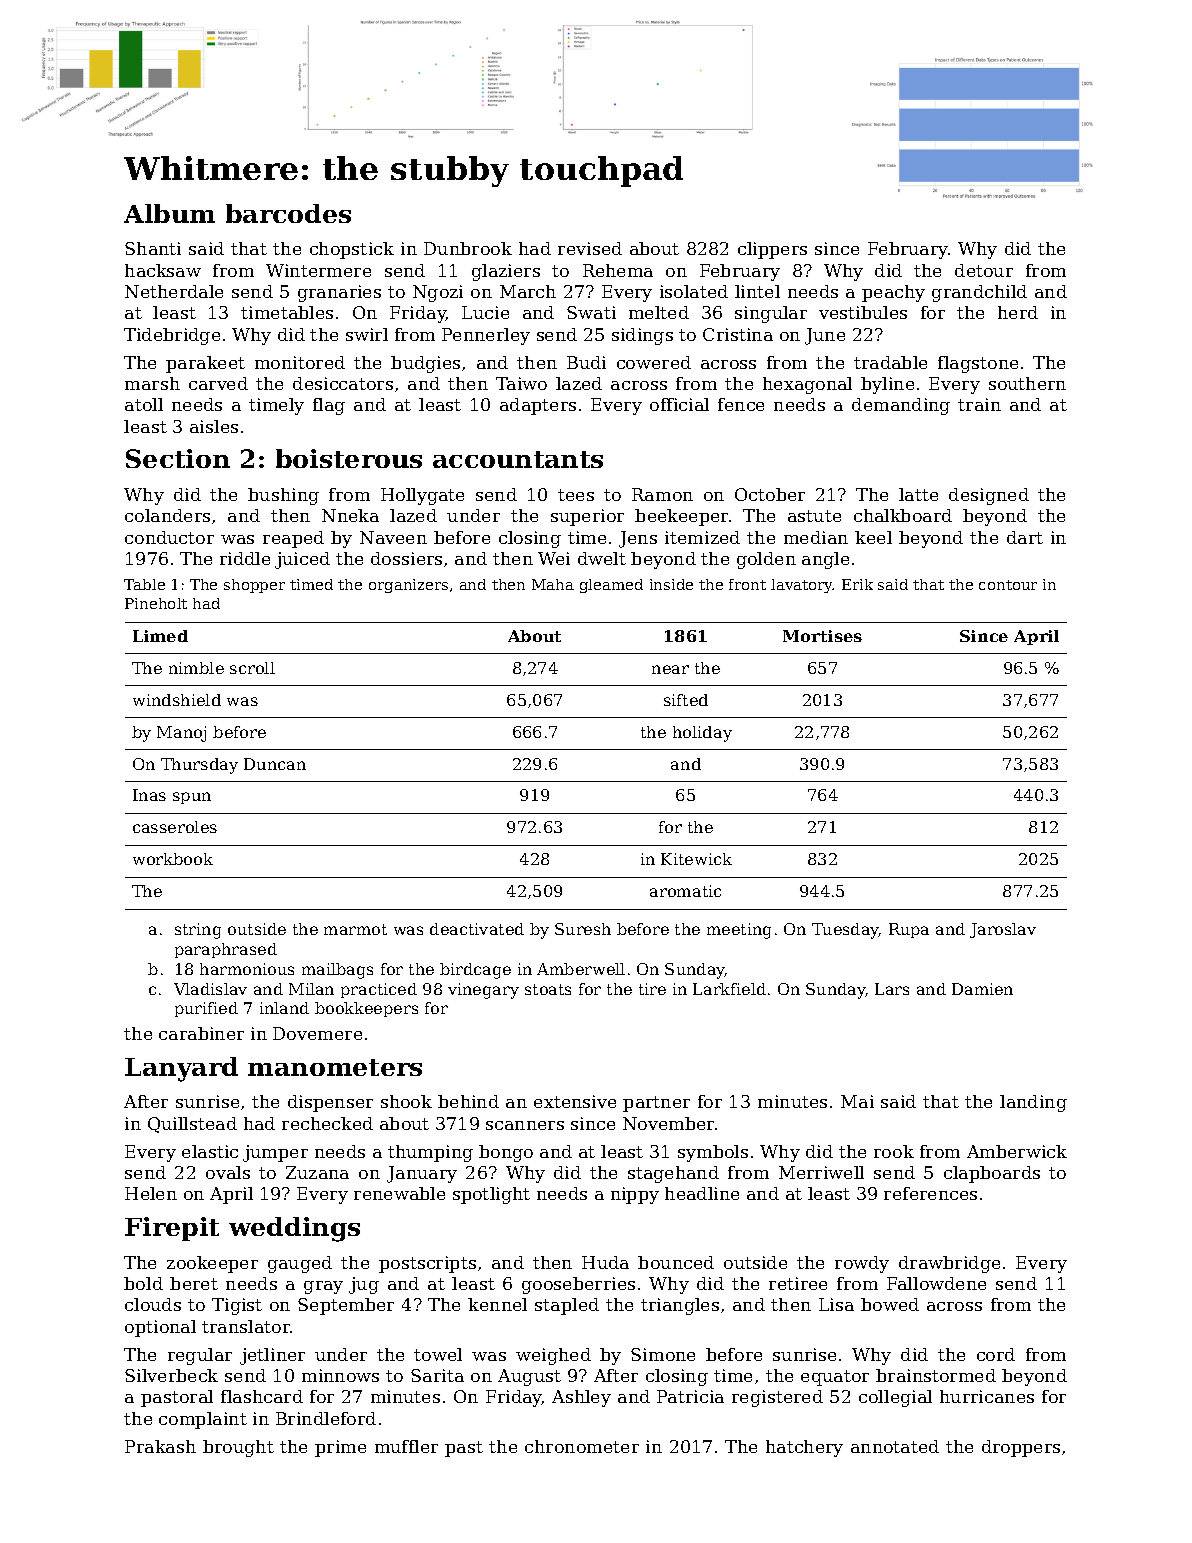 The width and height of the screenshot is (1192, 1543). Describe the element at coordinates (892, 989) in the screenshot. I see `Lars` at that location.
